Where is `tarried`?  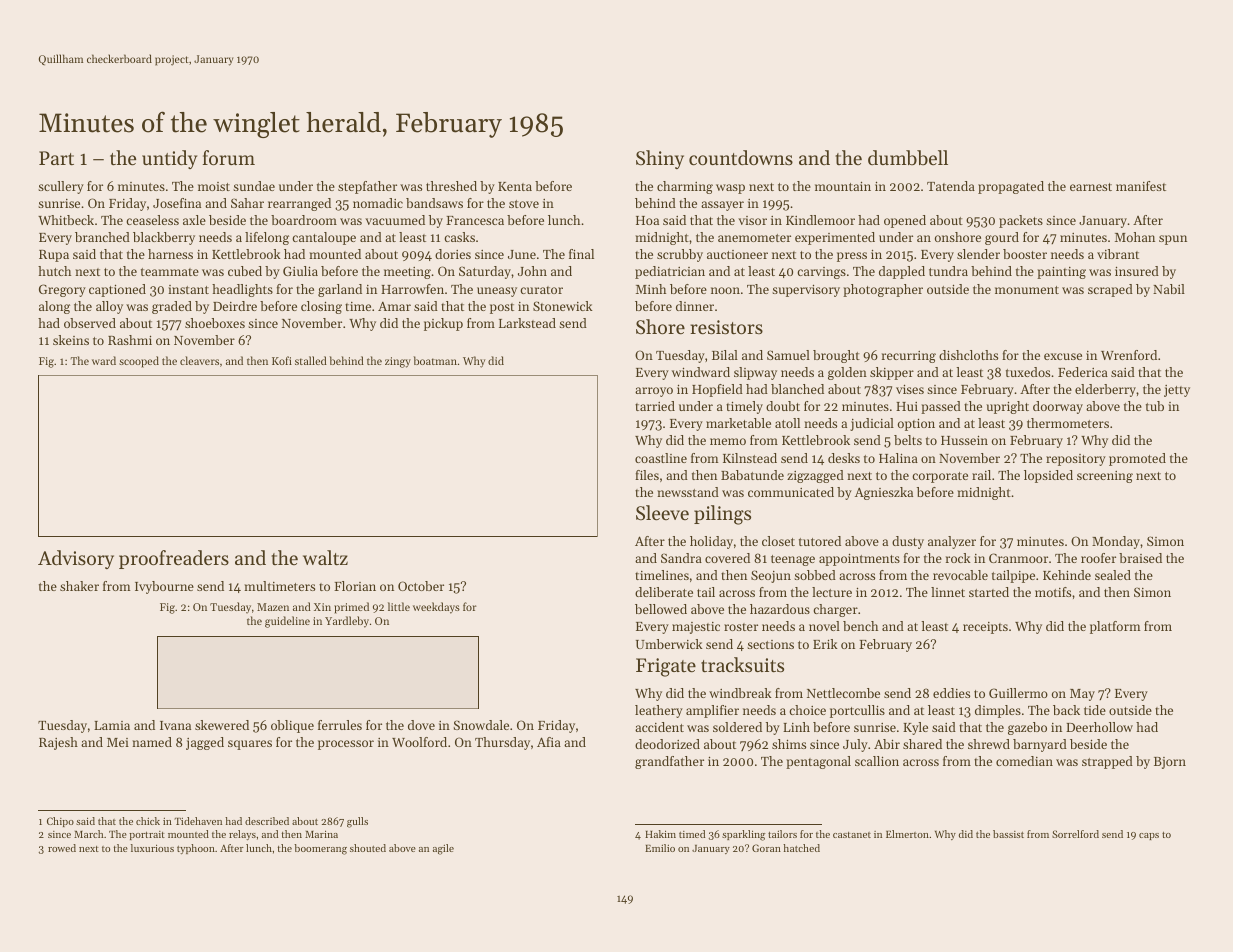 tarried is located at coordinates (655, 406).
